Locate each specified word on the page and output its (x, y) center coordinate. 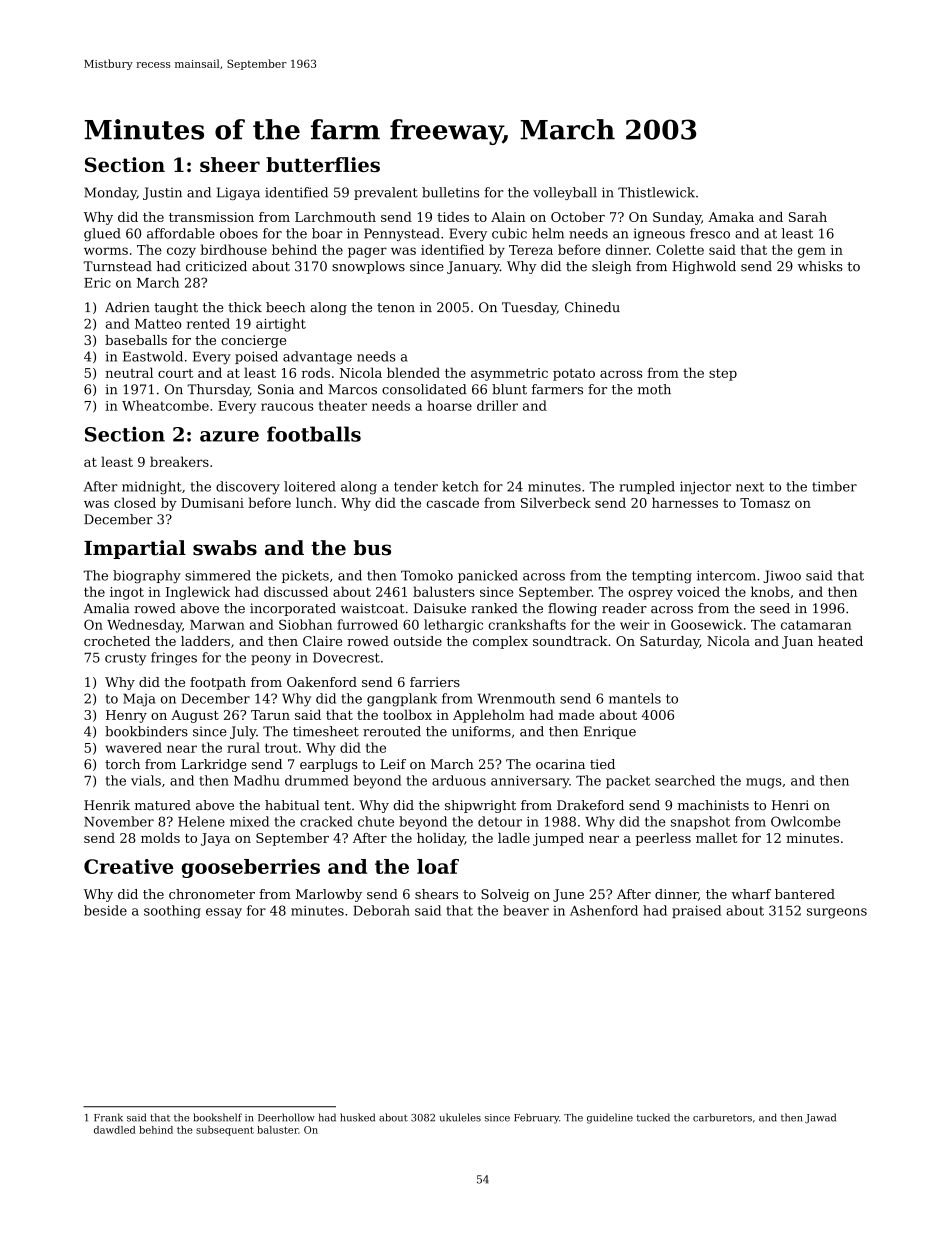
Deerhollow (286, 1117)
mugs (764, 783)
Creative (129, 866)
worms (106, 251)
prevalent (386, 193)
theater (343, 405)
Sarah (808, 217)
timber (834, 486)
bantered (805, 894)
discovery (248, 488)
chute (376, 821)
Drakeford (590, 805)
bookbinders (146, 731)
